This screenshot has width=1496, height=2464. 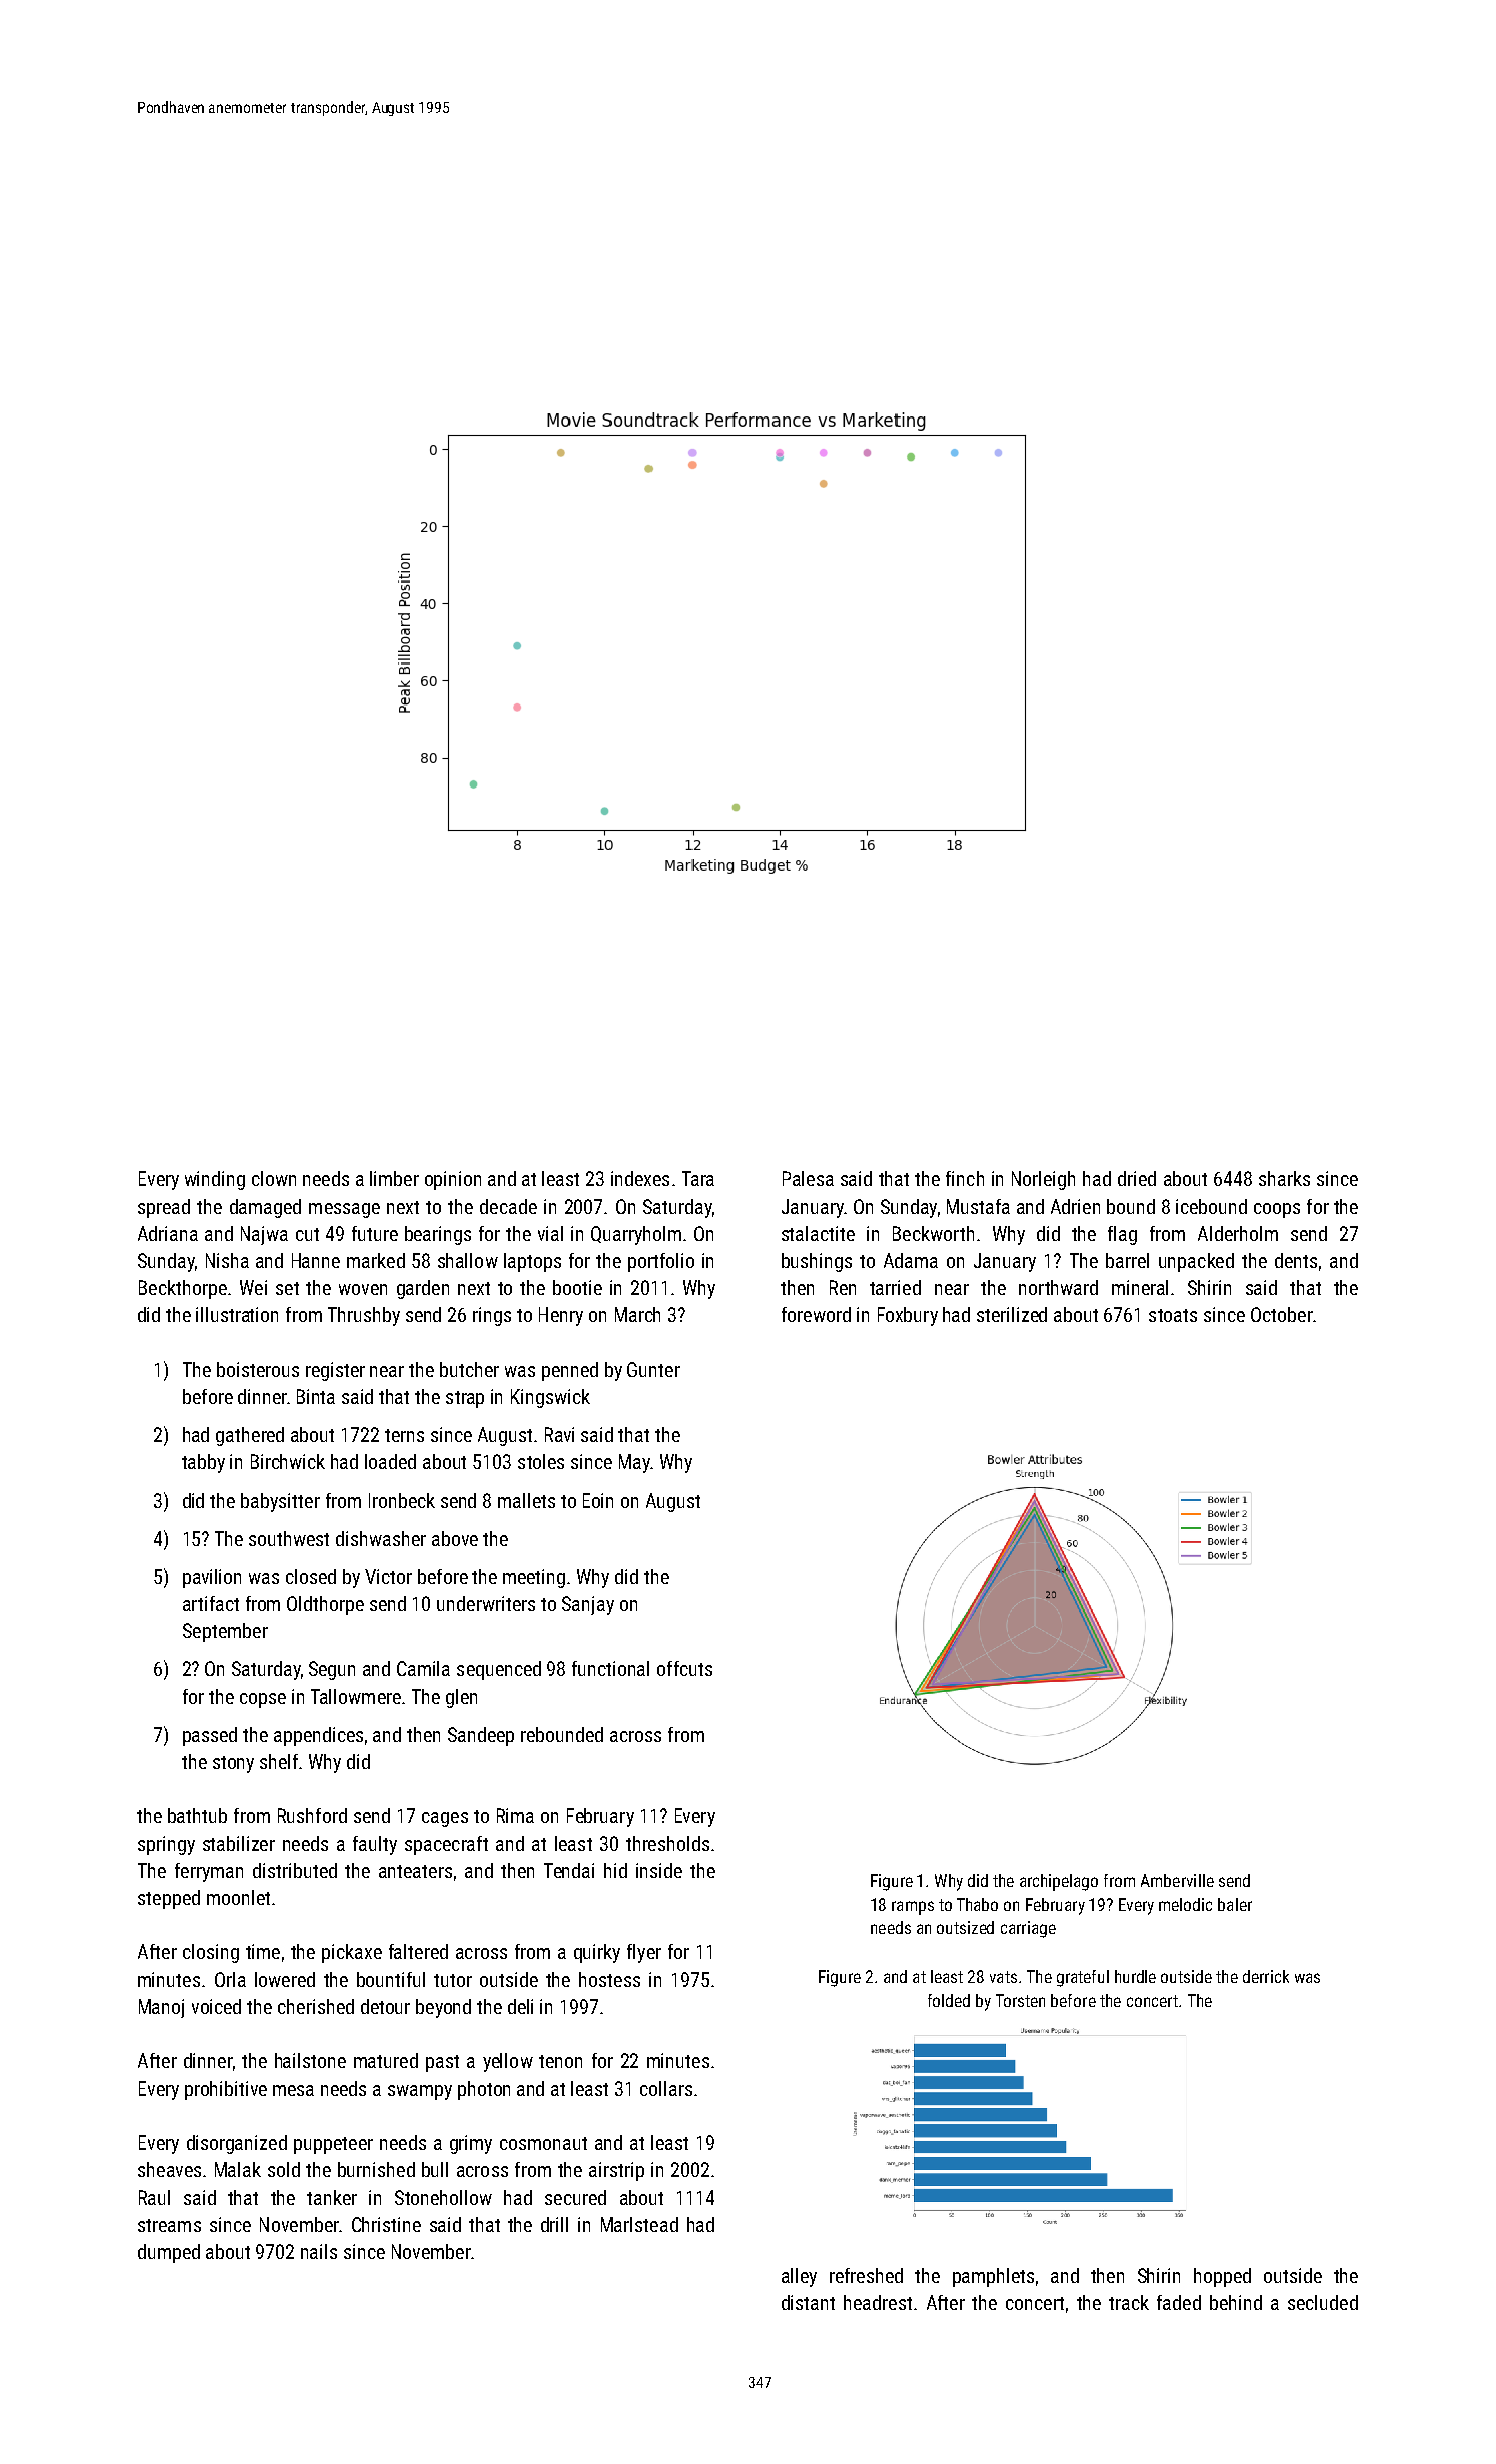 I want to click on Manoj, so click(x=161, y=2008).
